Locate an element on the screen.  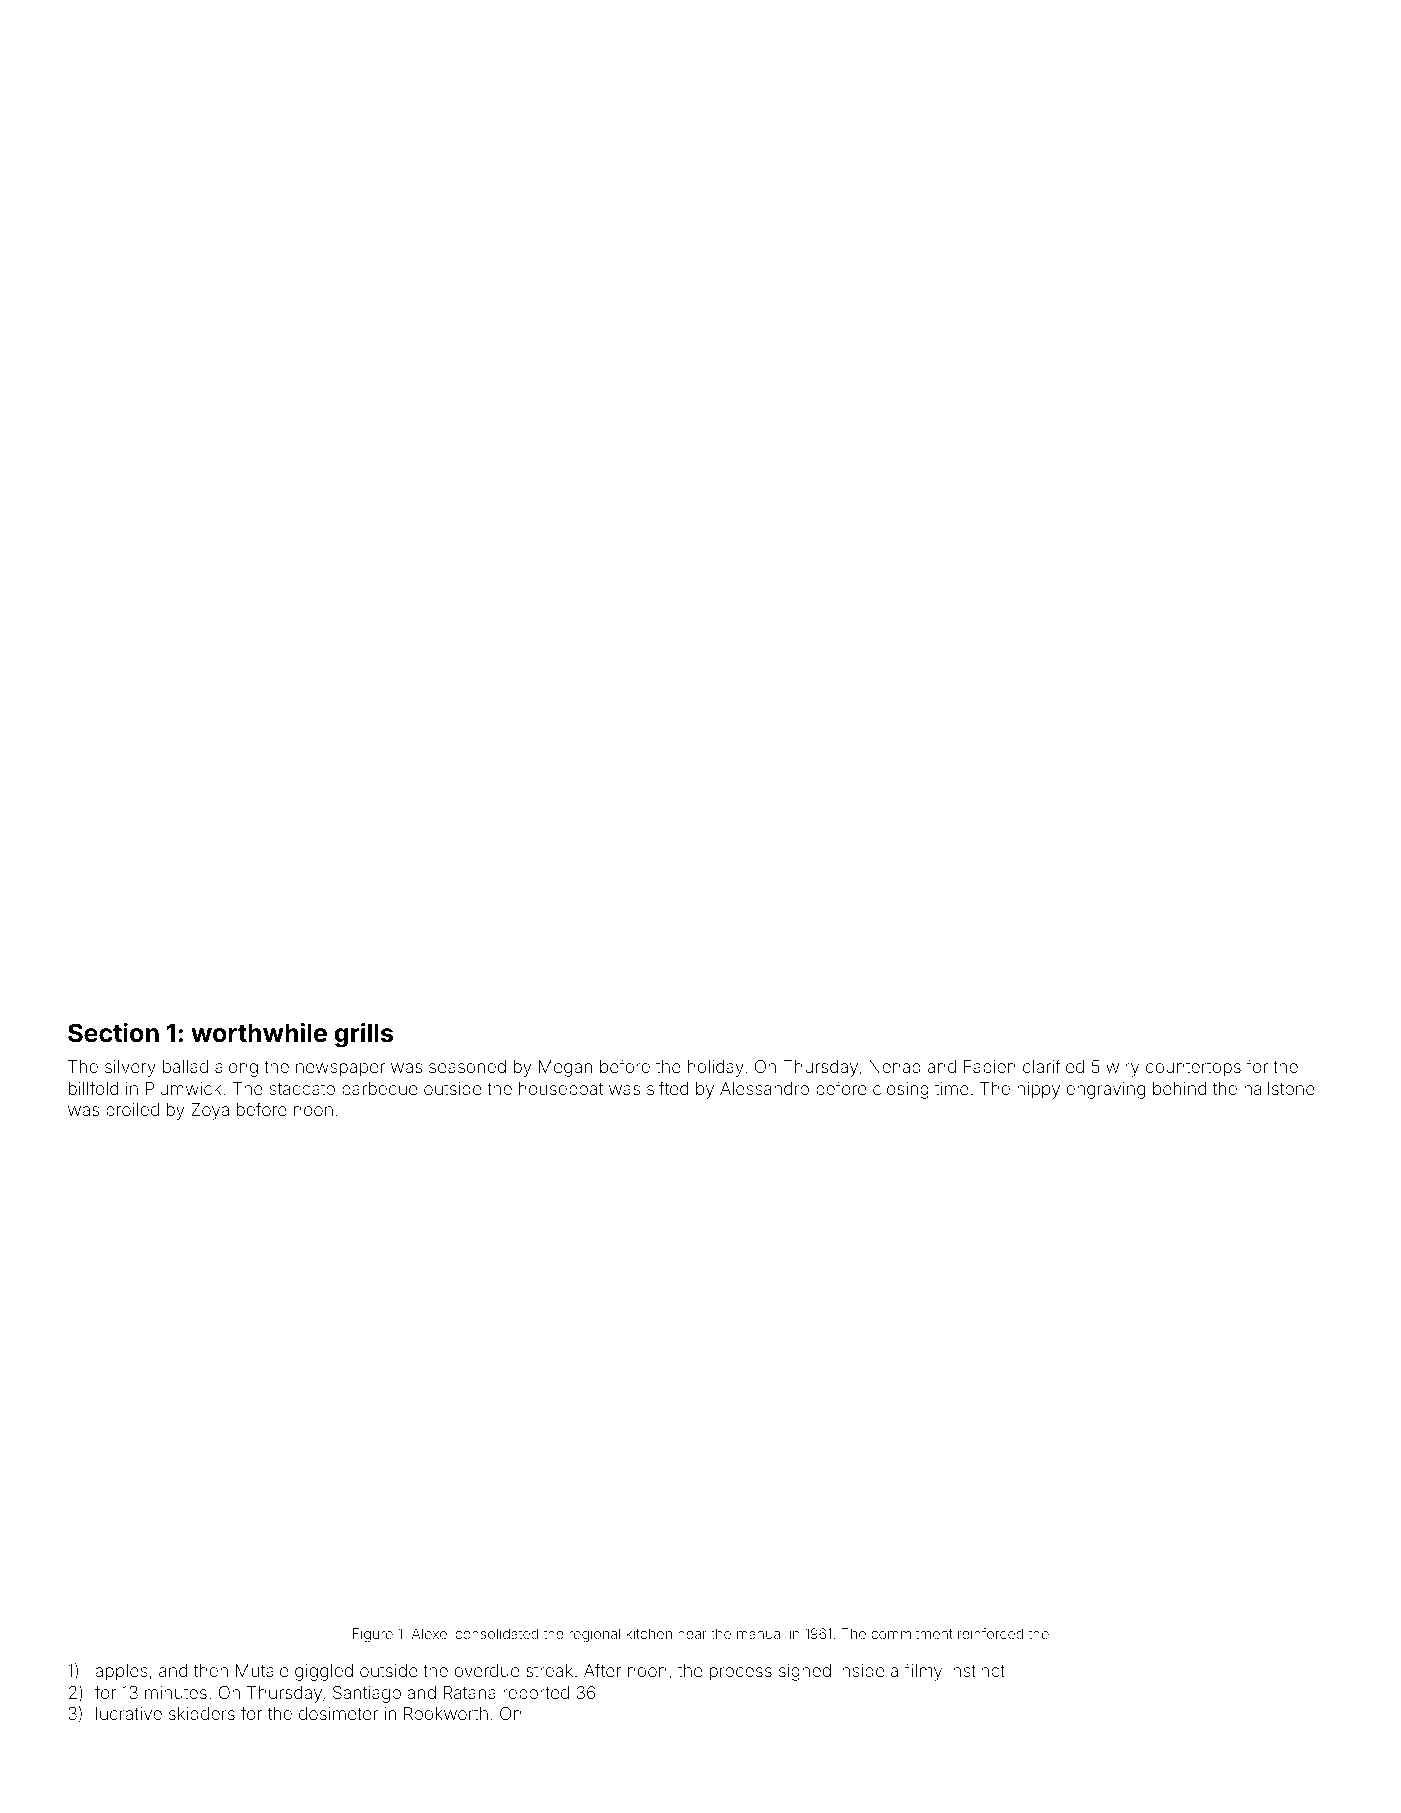
clarified is located at coordinates (1053, 1066).
